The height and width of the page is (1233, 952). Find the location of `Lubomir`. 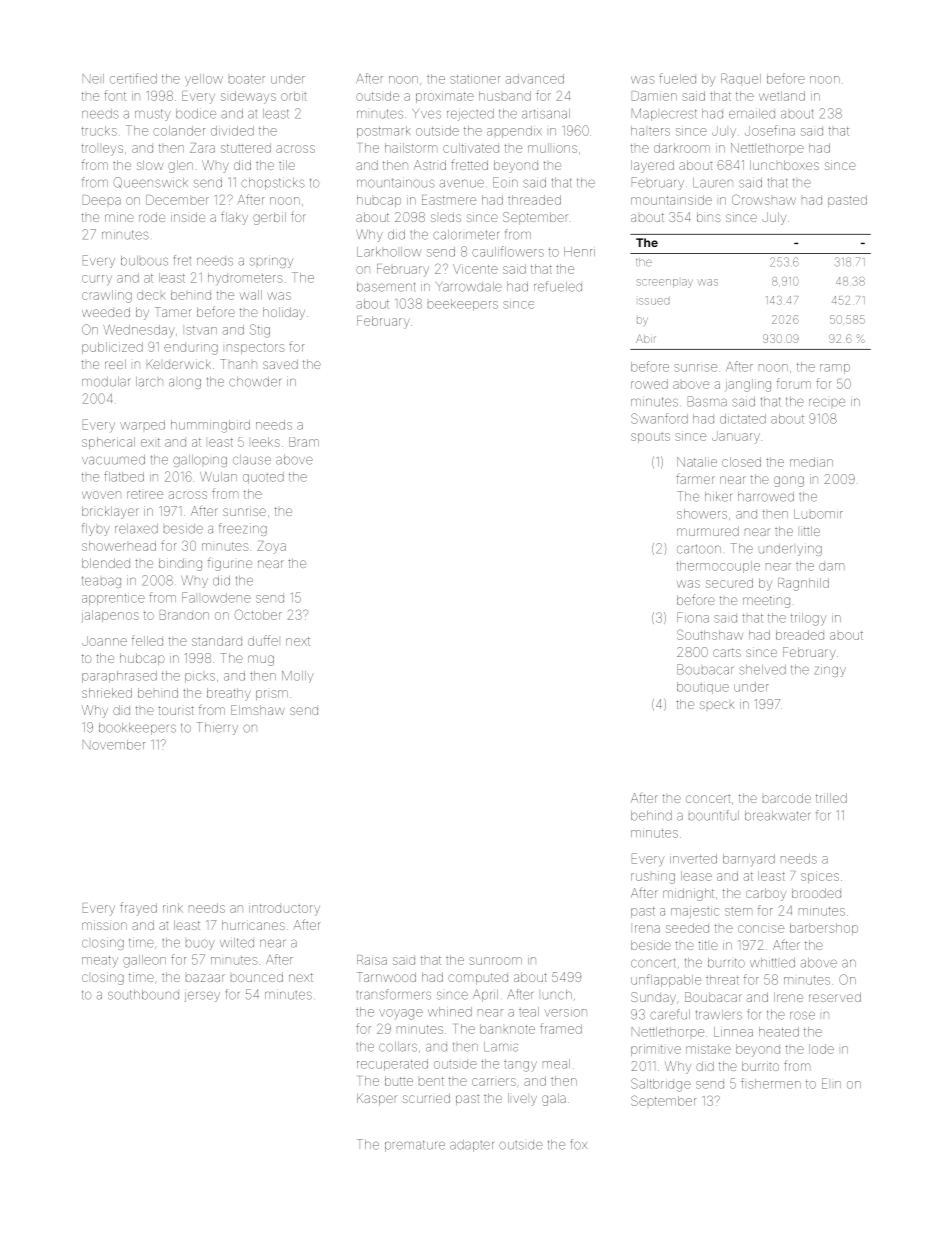

Lubomir is located at coordinates (818, 514).
